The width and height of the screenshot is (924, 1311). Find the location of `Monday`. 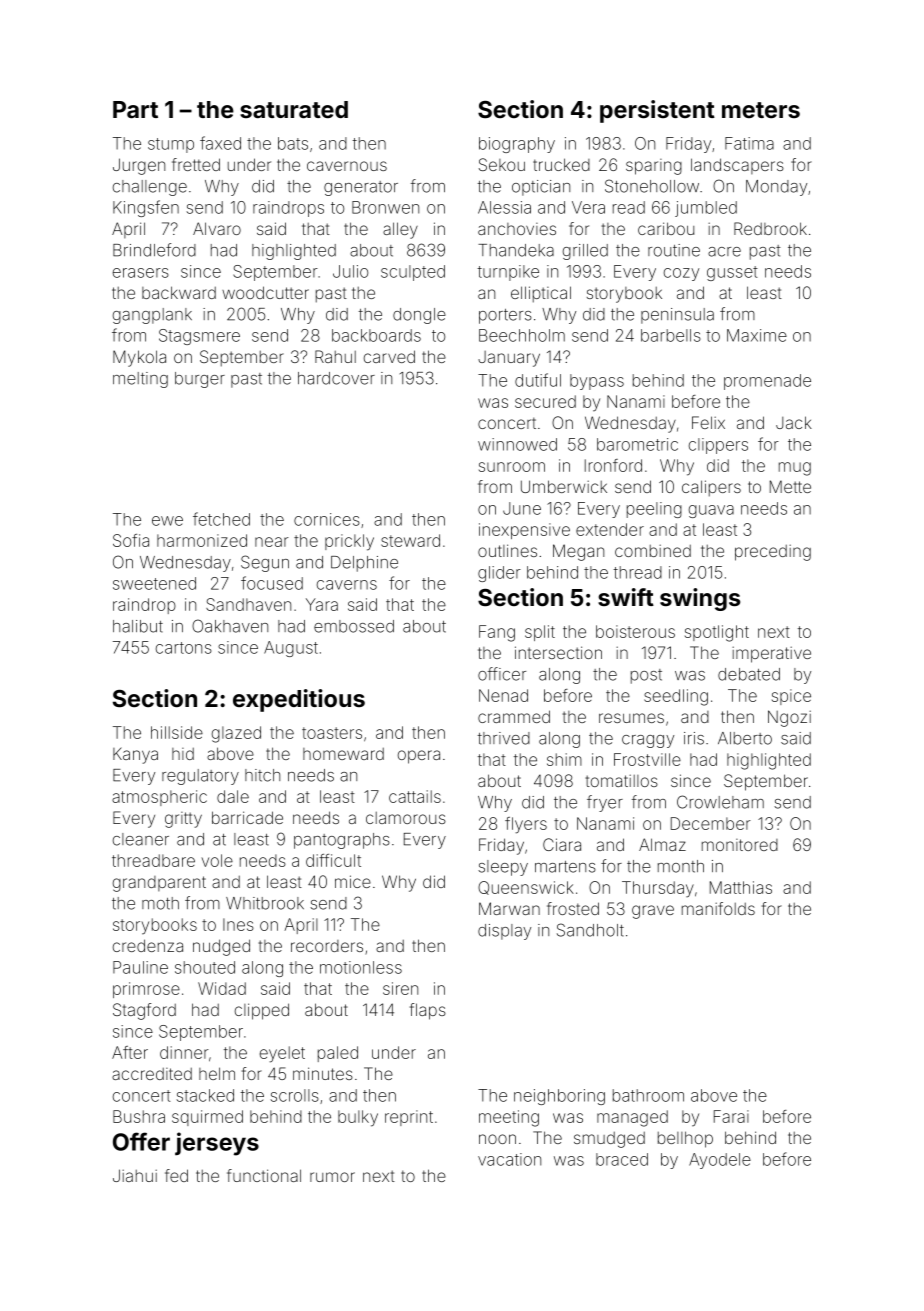

Monday is located at coordinates (776, 188).
